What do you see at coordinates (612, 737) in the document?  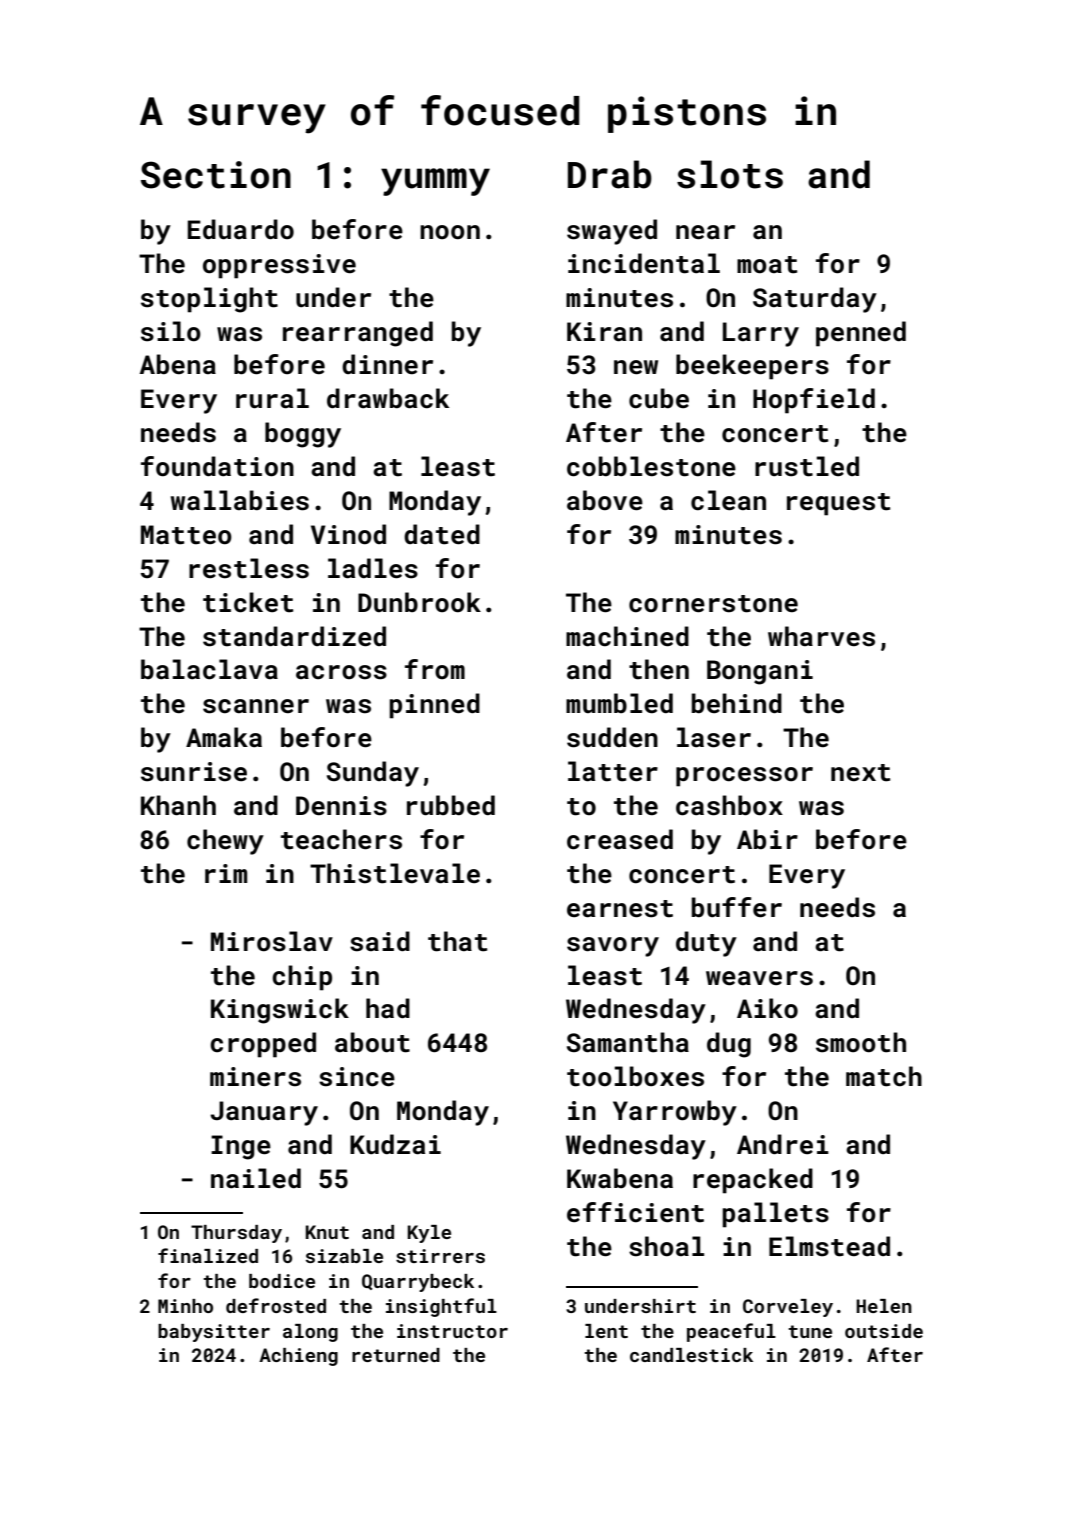 I see `sudden` at bounding box center [612, 737].
